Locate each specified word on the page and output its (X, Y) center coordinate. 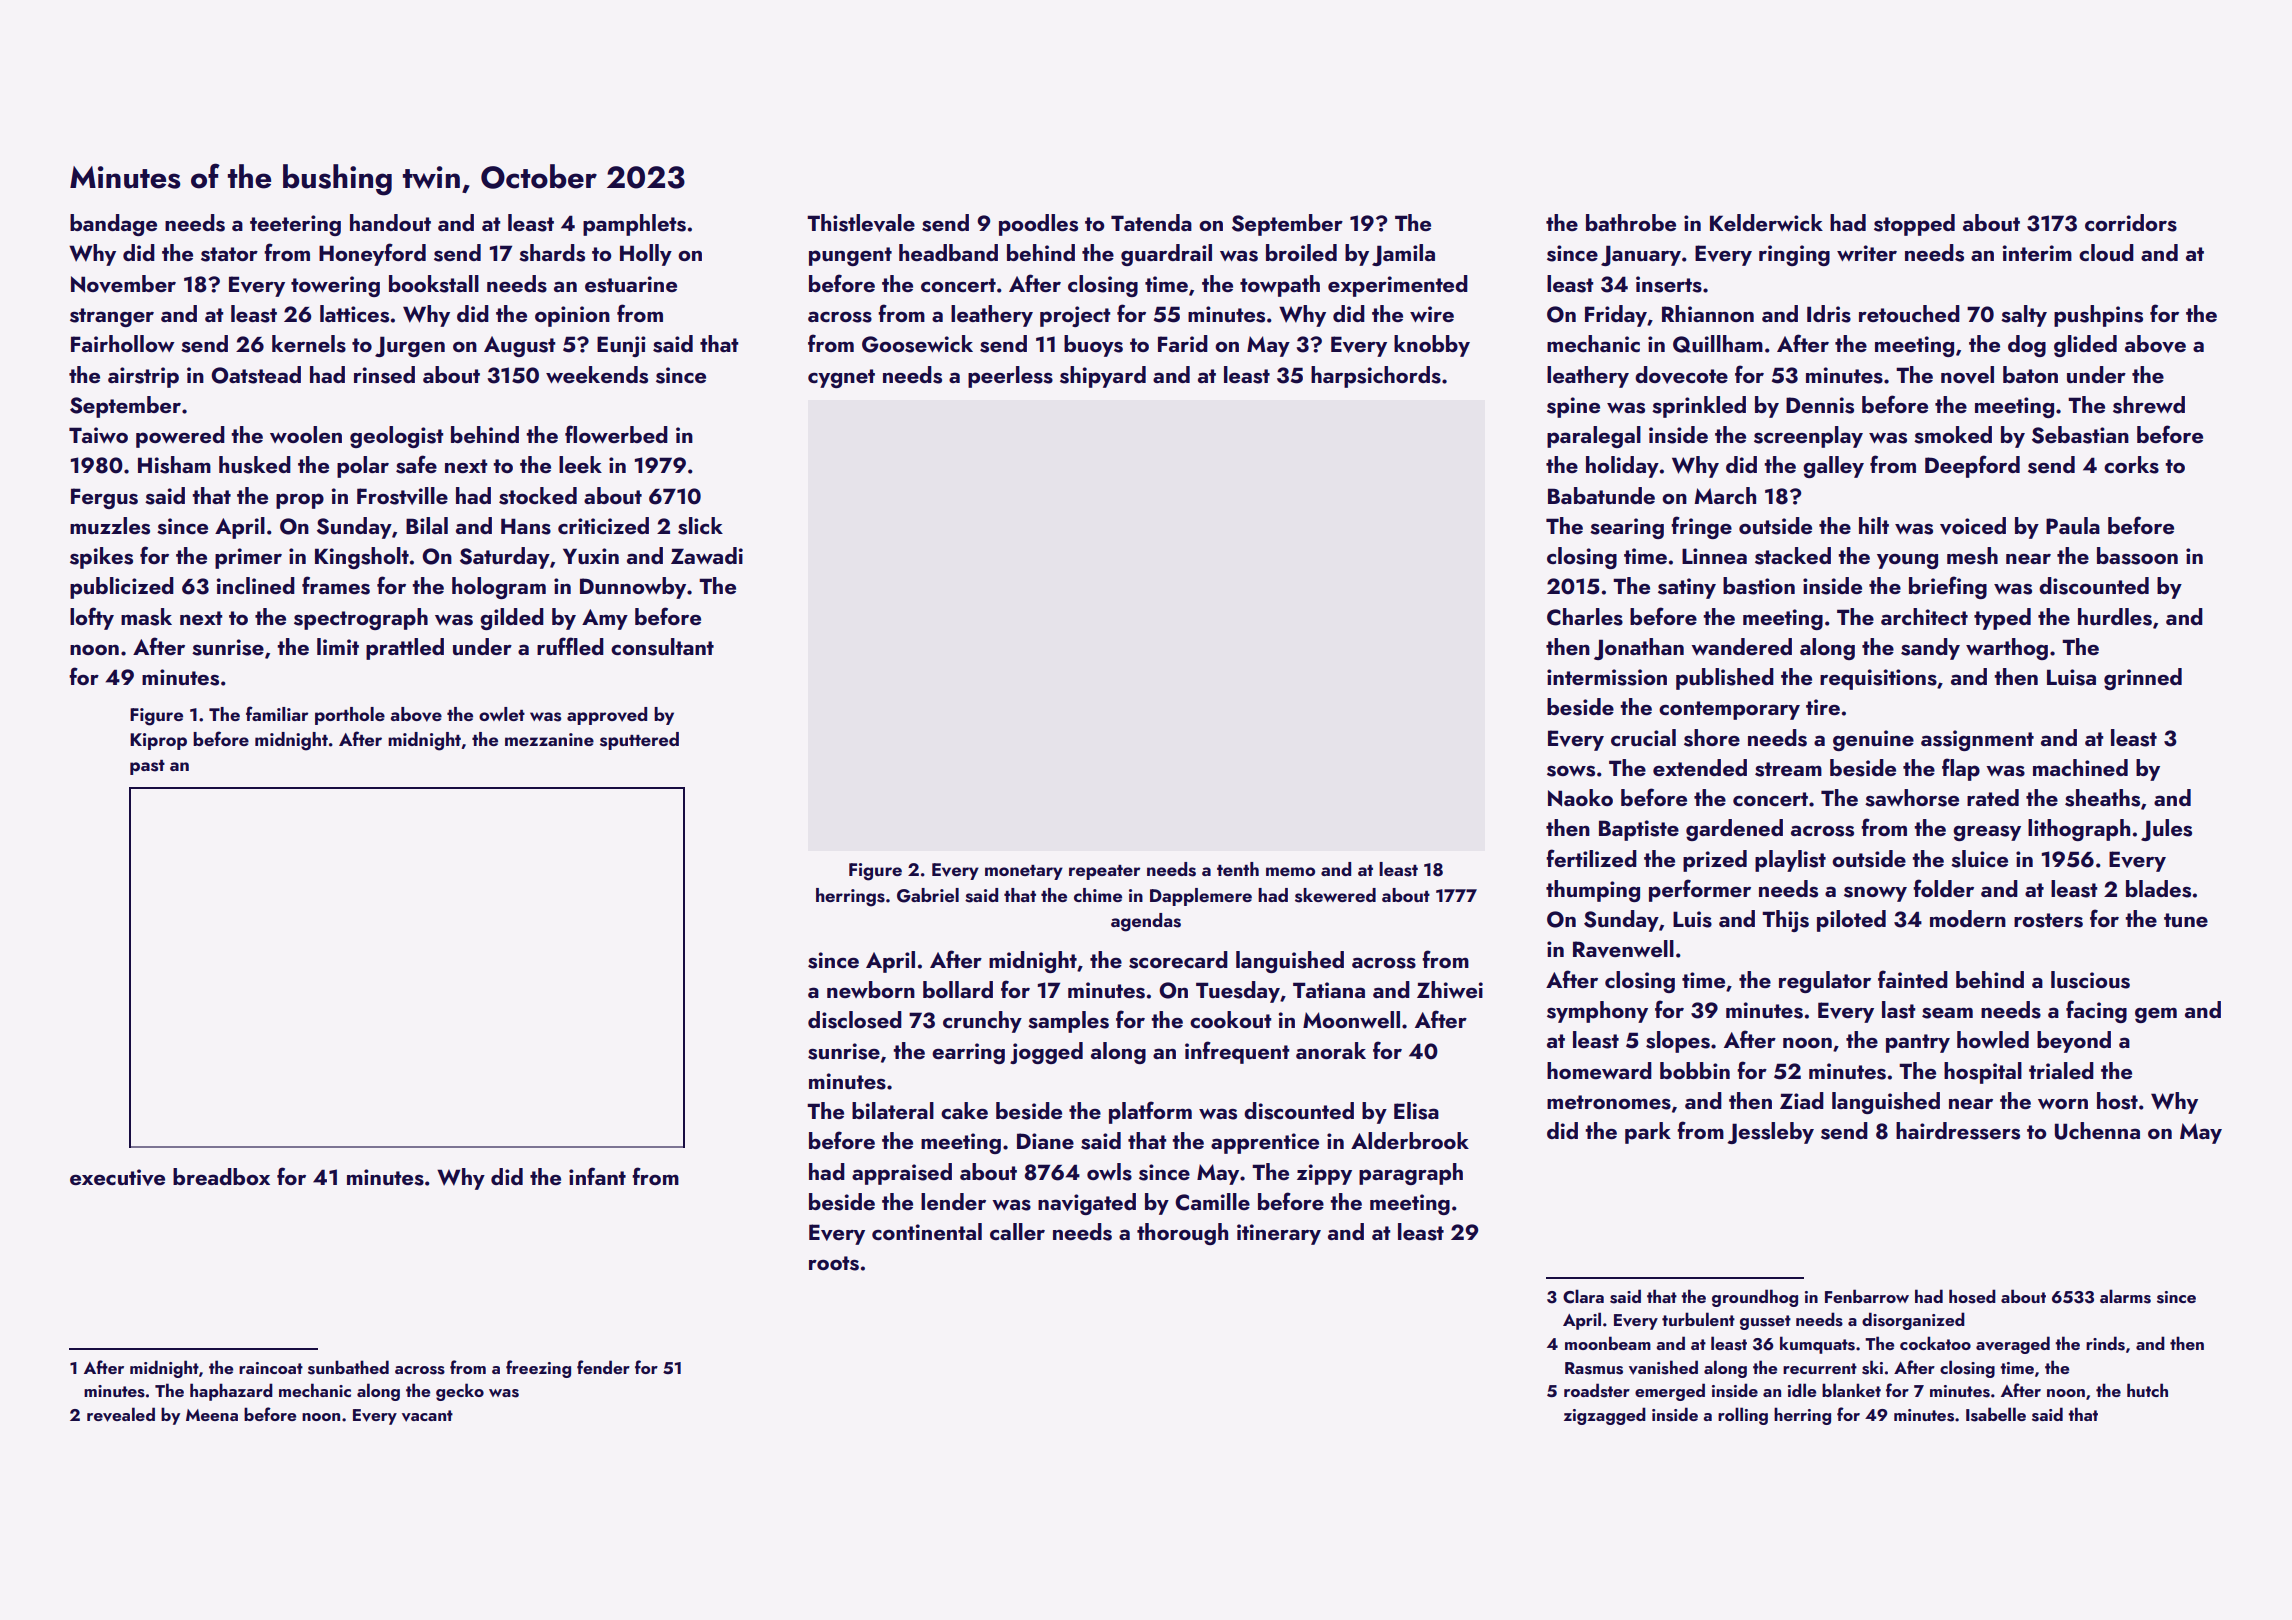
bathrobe (1631, 222)
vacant (427, 1416)
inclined (256, 585)
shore (1712, 738)
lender (953, 1201)
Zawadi (707, 555)
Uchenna (2097, 1131)
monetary (1024, 872)
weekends (597, 375)
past (147, 767)
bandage (113, 225)
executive (117, 1177)
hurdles (2115, 617)
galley (1833, 467)
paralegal (1594, 437)
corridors (2131, 223)
